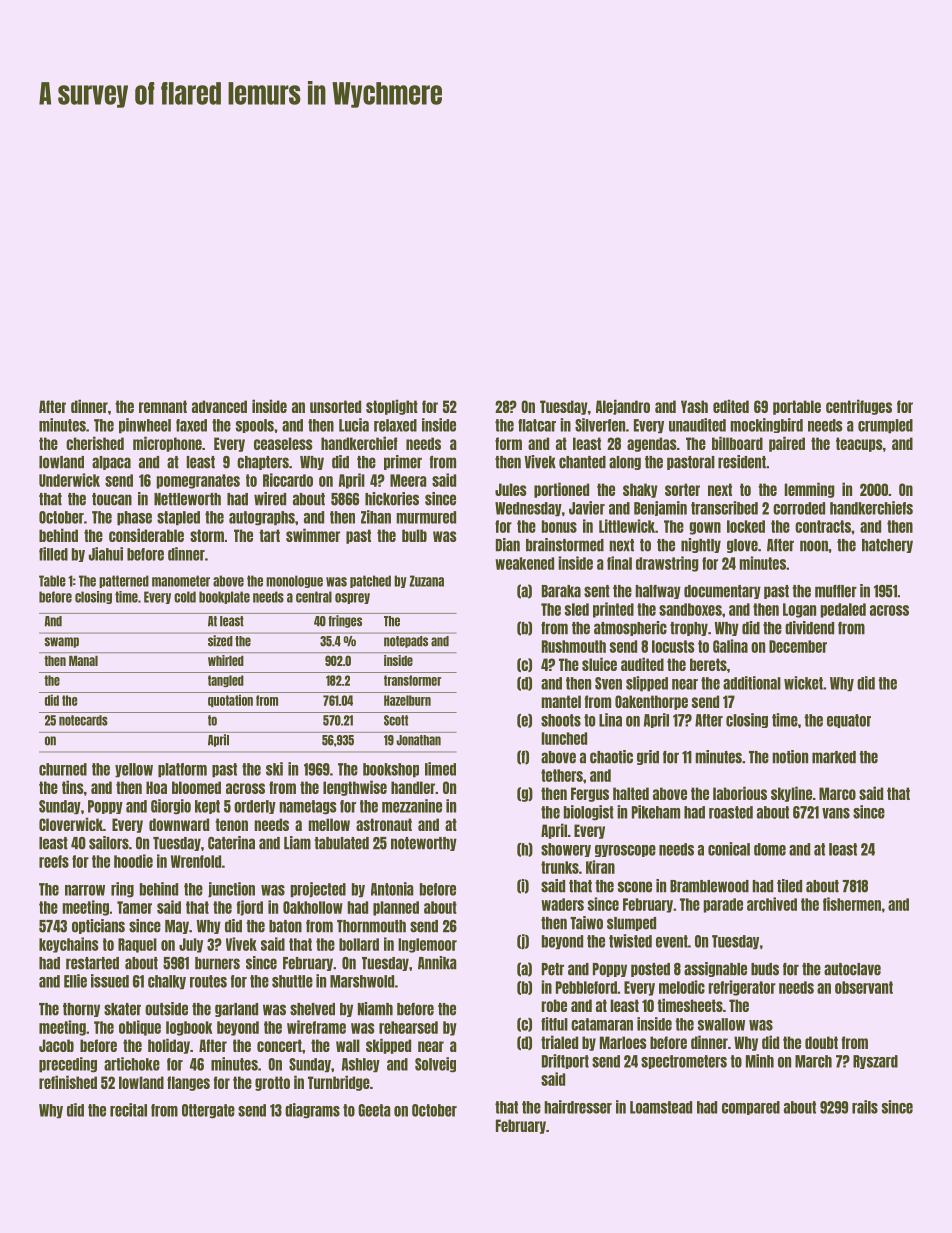 The image size is (952, 1233). Describe the element at coordinates (742, 546) in the screenshot. I see `glove` at that location.
